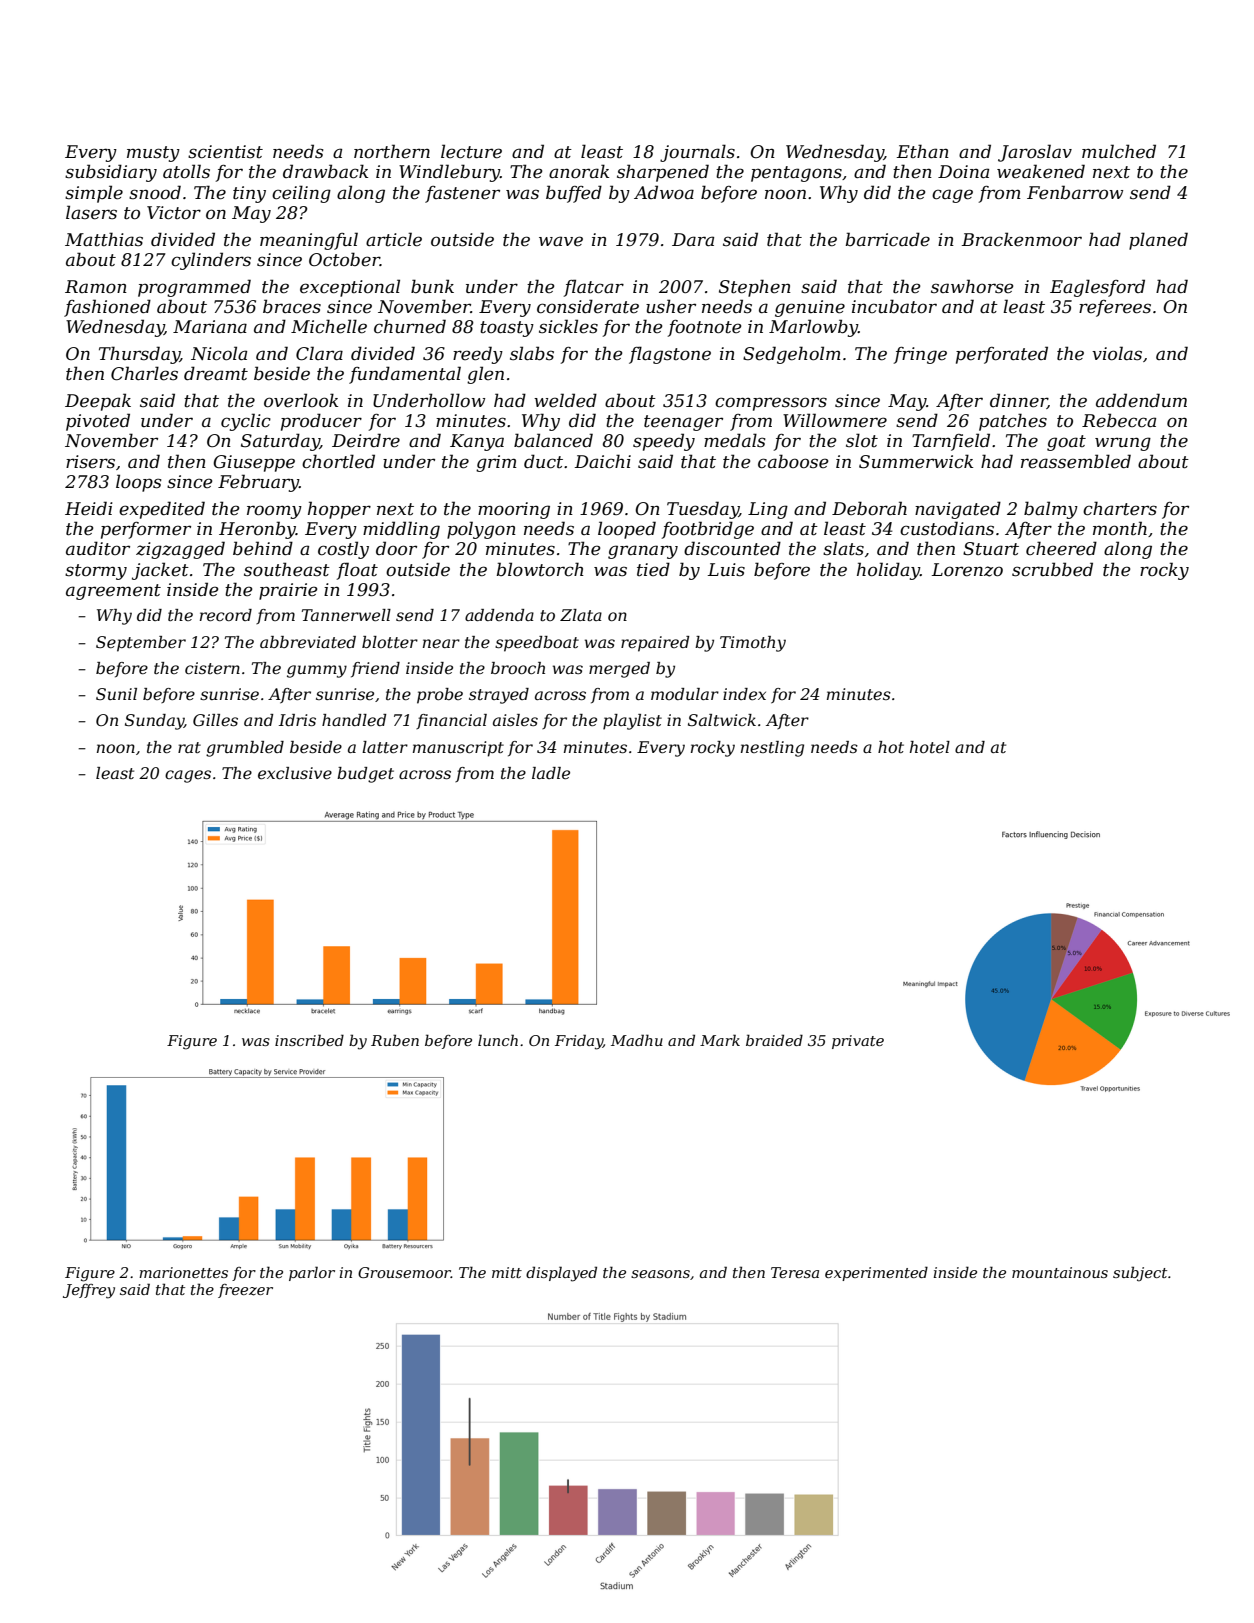  I want to click on hotel, so click(930, 747).
